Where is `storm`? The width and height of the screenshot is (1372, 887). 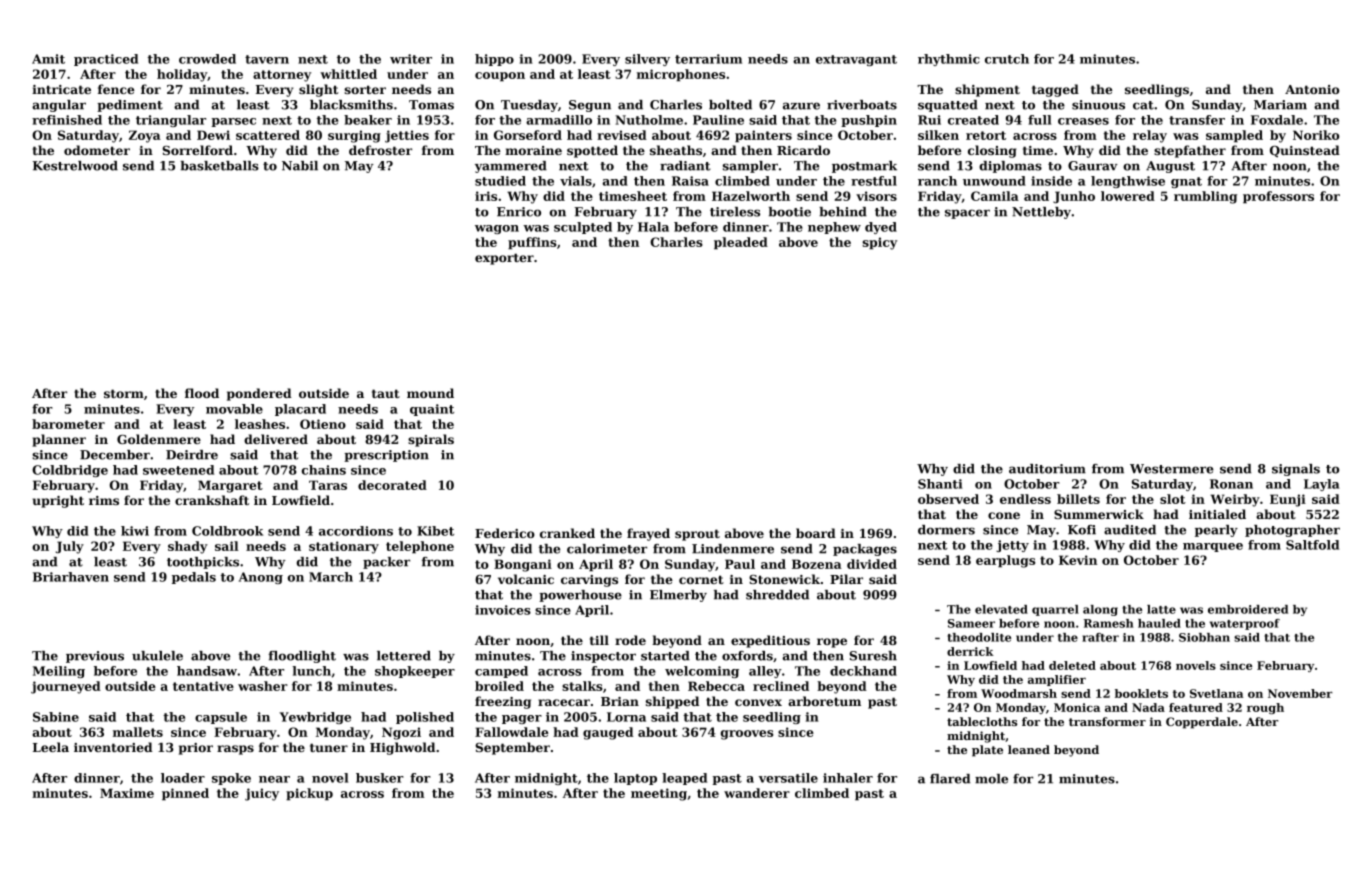 storm is located at coordinates (124, 393).
